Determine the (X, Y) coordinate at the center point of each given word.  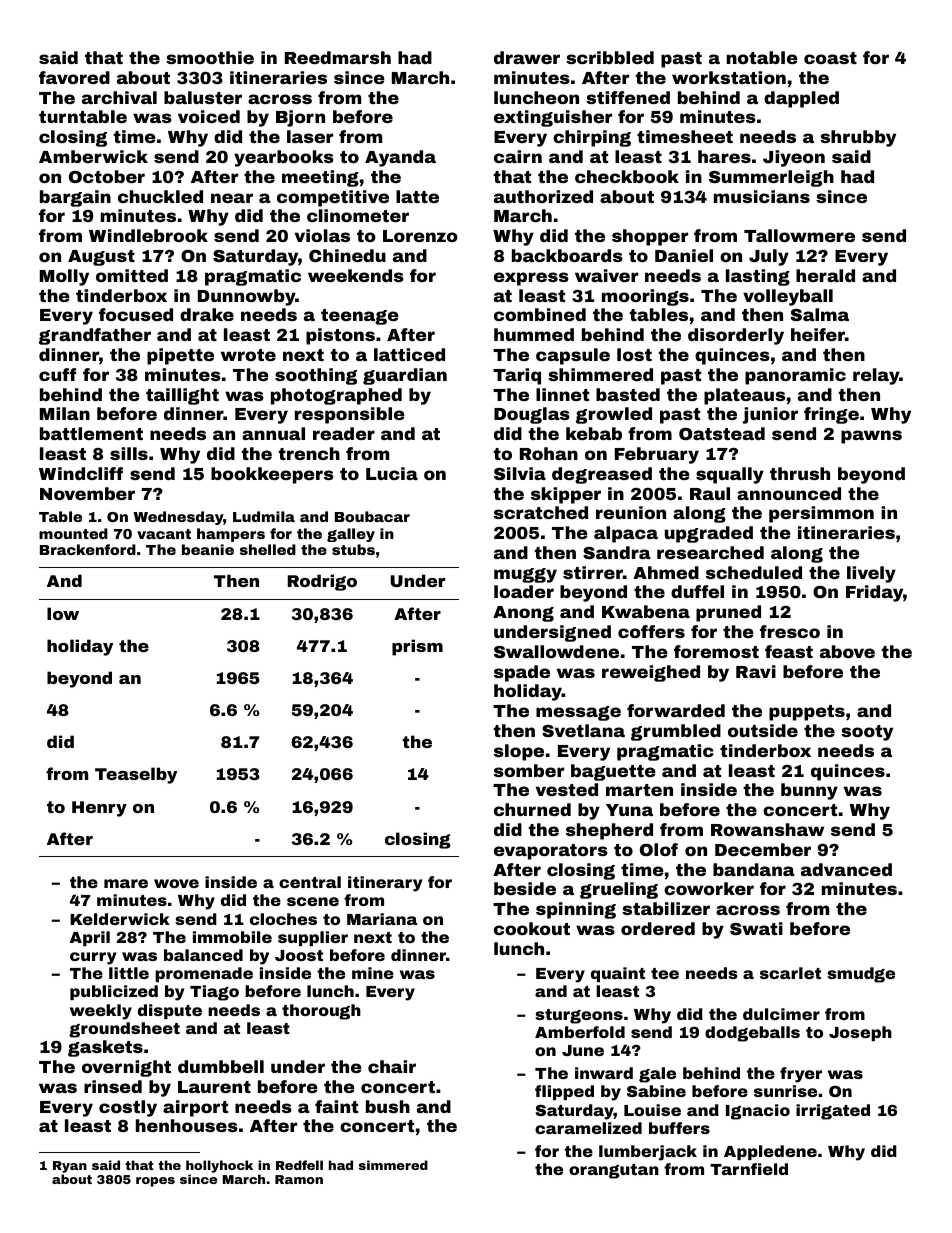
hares (724, 156)
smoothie (210, 57)
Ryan (70, 1167)
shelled (268, 549)
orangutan (614, 1171)
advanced (846, 869)
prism (417, 647)
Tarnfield (749, 1169)
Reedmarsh (338, 57)
